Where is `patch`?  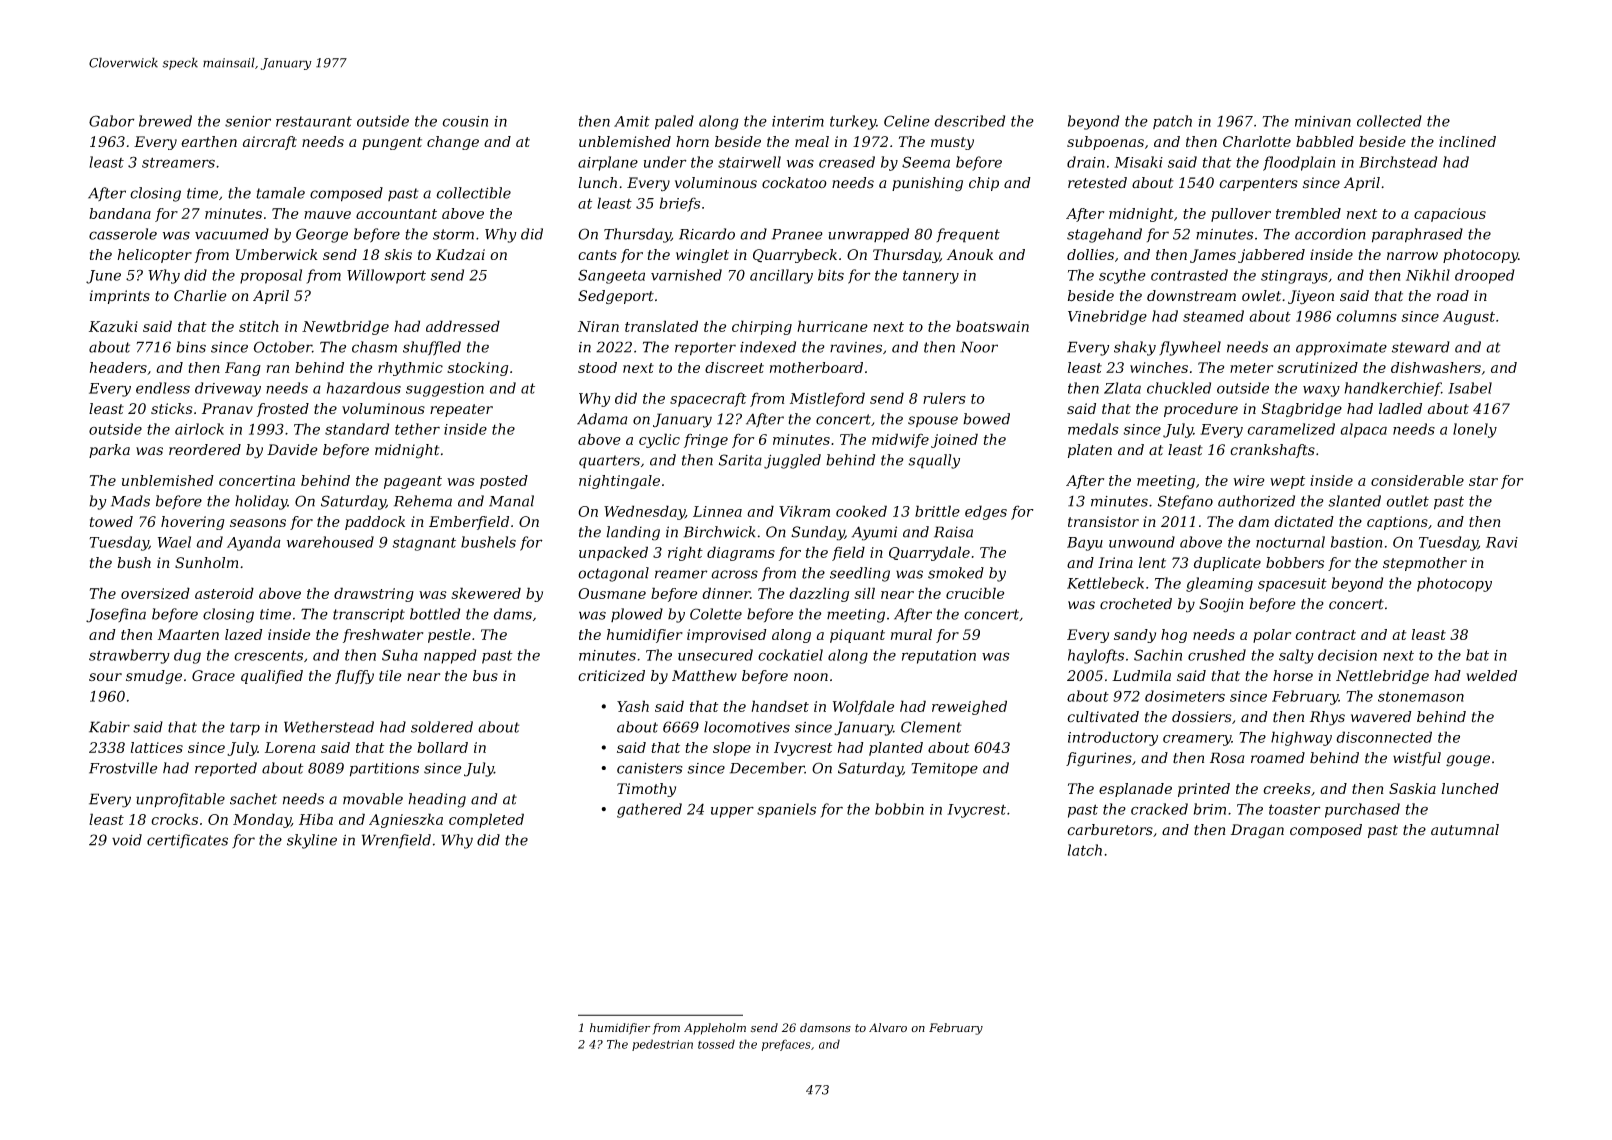
patch is located at coordinates (1172, 122).
